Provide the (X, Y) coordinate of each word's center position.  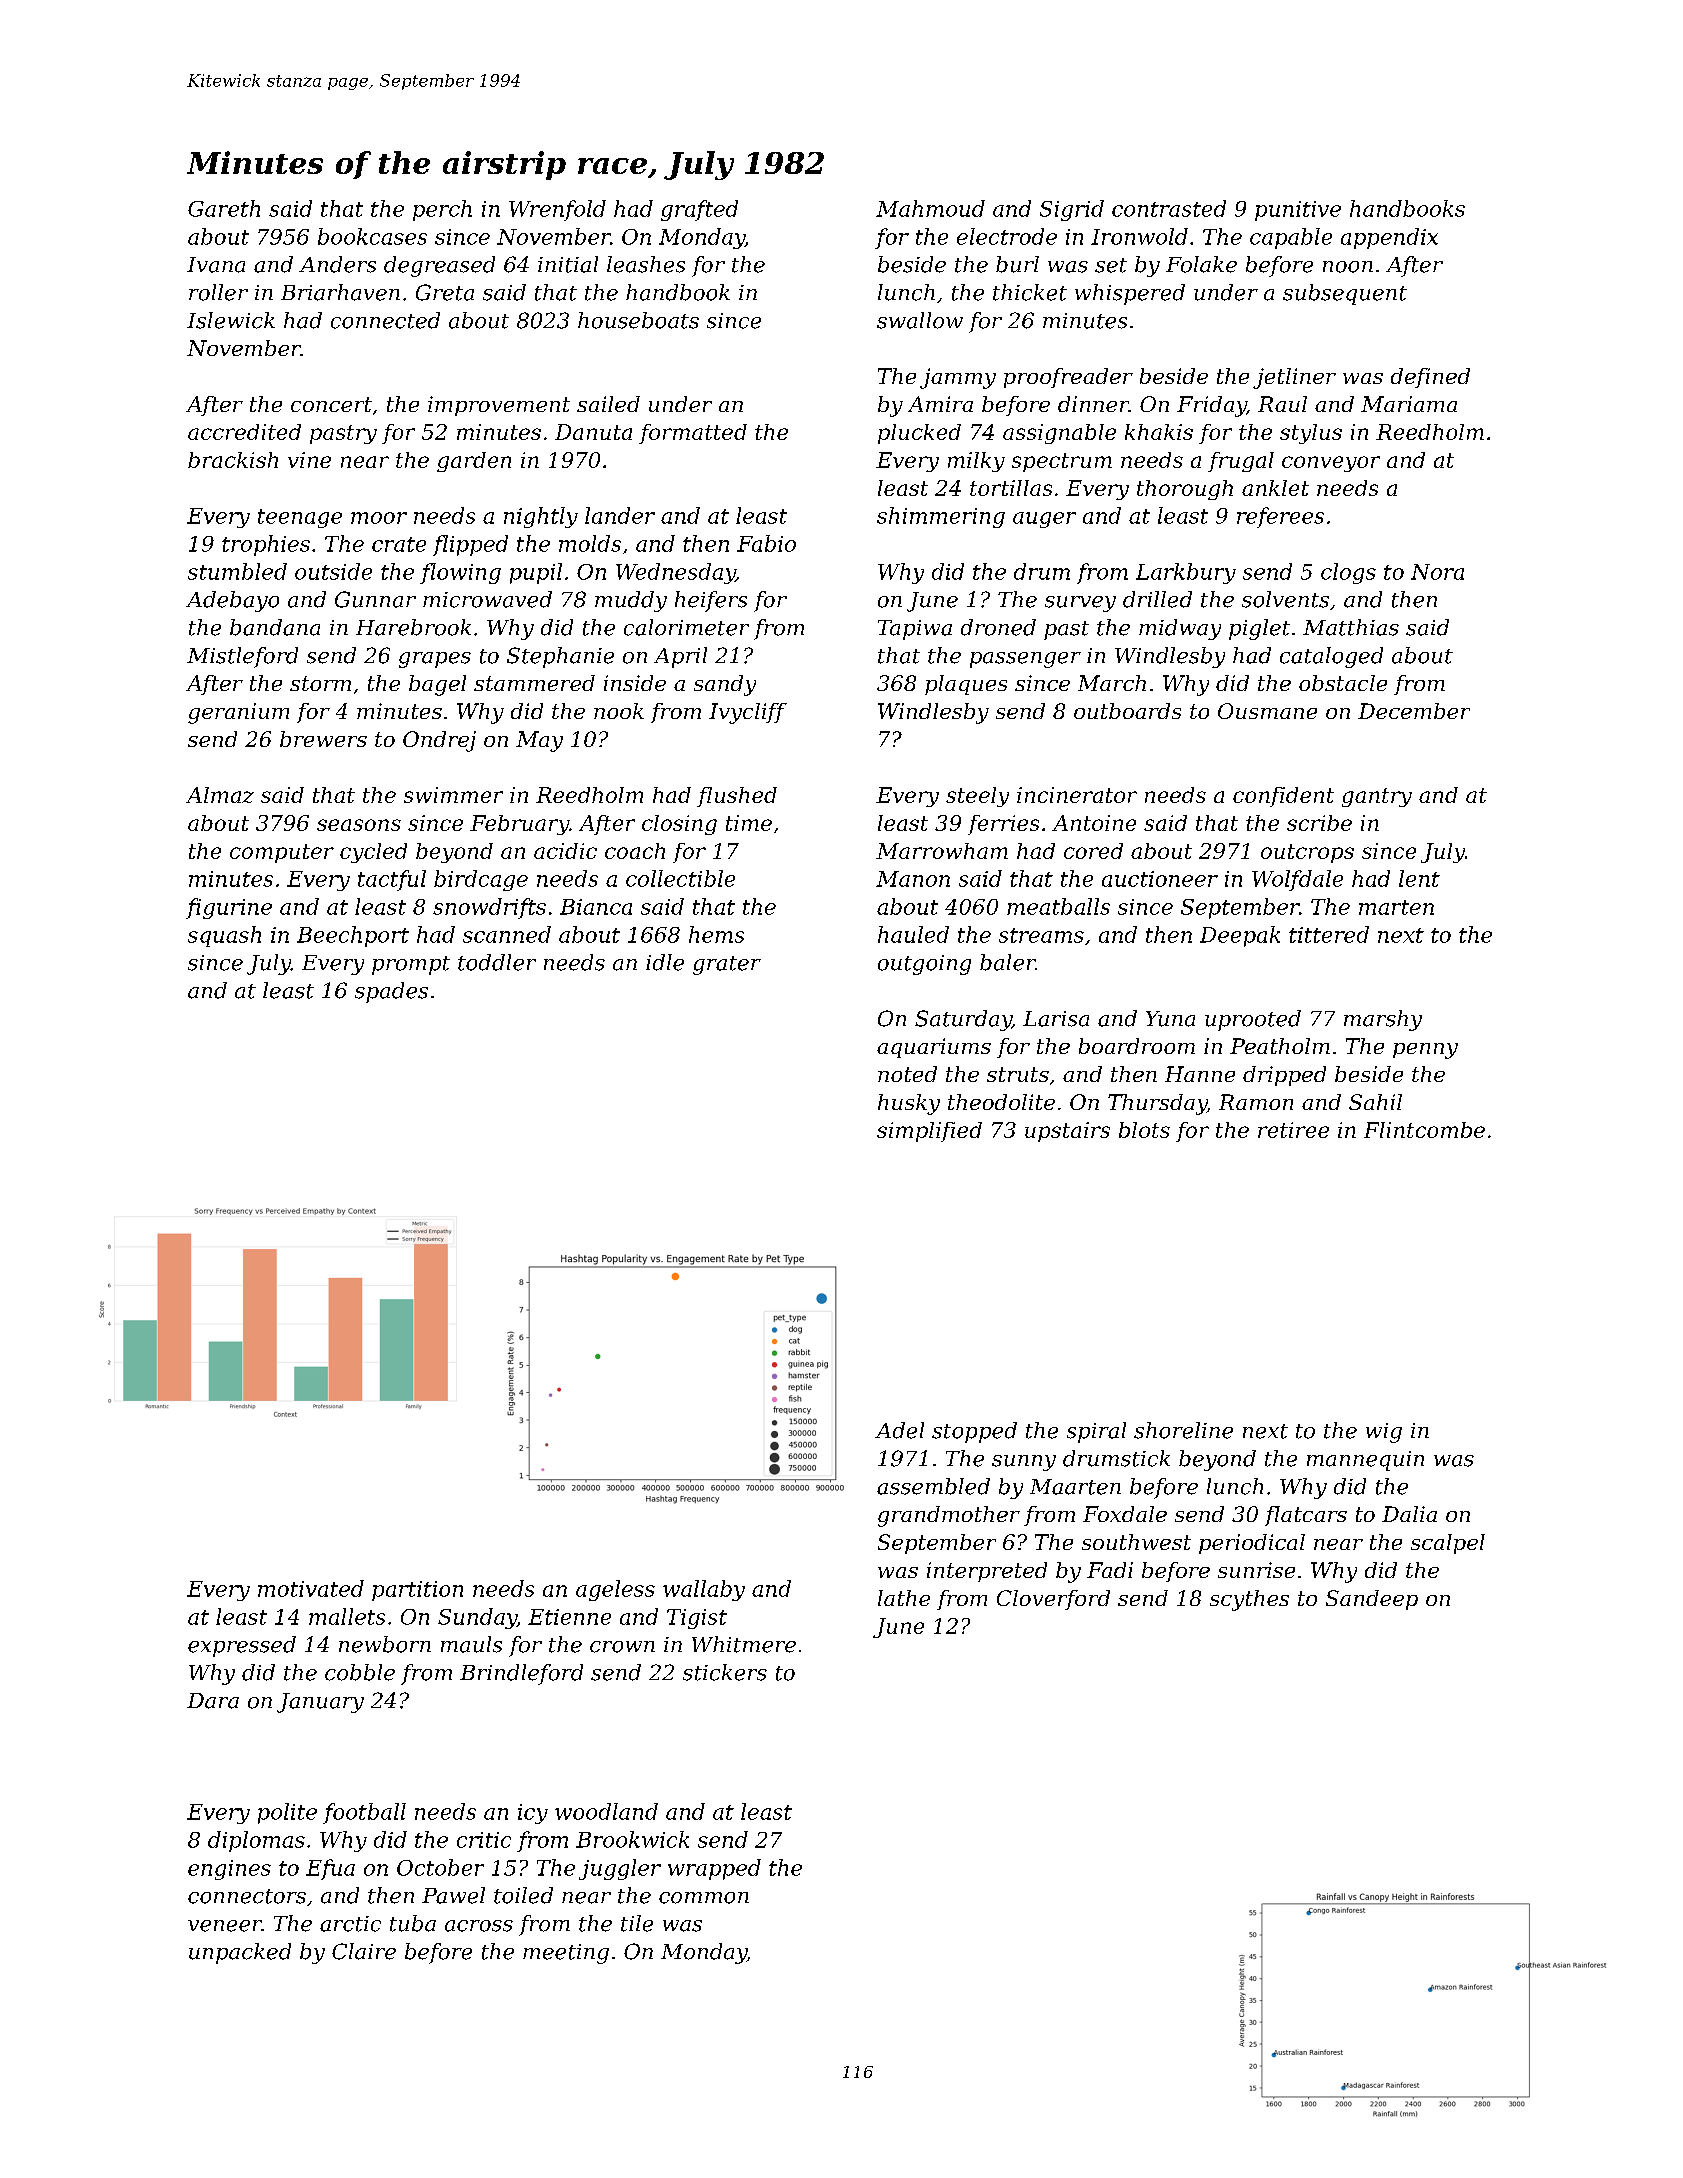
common (704, 1898)
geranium (238, 713)
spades (391, 992)
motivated (311, 1588)
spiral (1096, 1432)
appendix (1389, 238)
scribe (1319, 823)
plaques (966, 685)
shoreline (1183, 1430)
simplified (929, 1132)
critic (484, 1840)
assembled (933, 1486)
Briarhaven (340, 292)
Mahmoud (930, 208)
